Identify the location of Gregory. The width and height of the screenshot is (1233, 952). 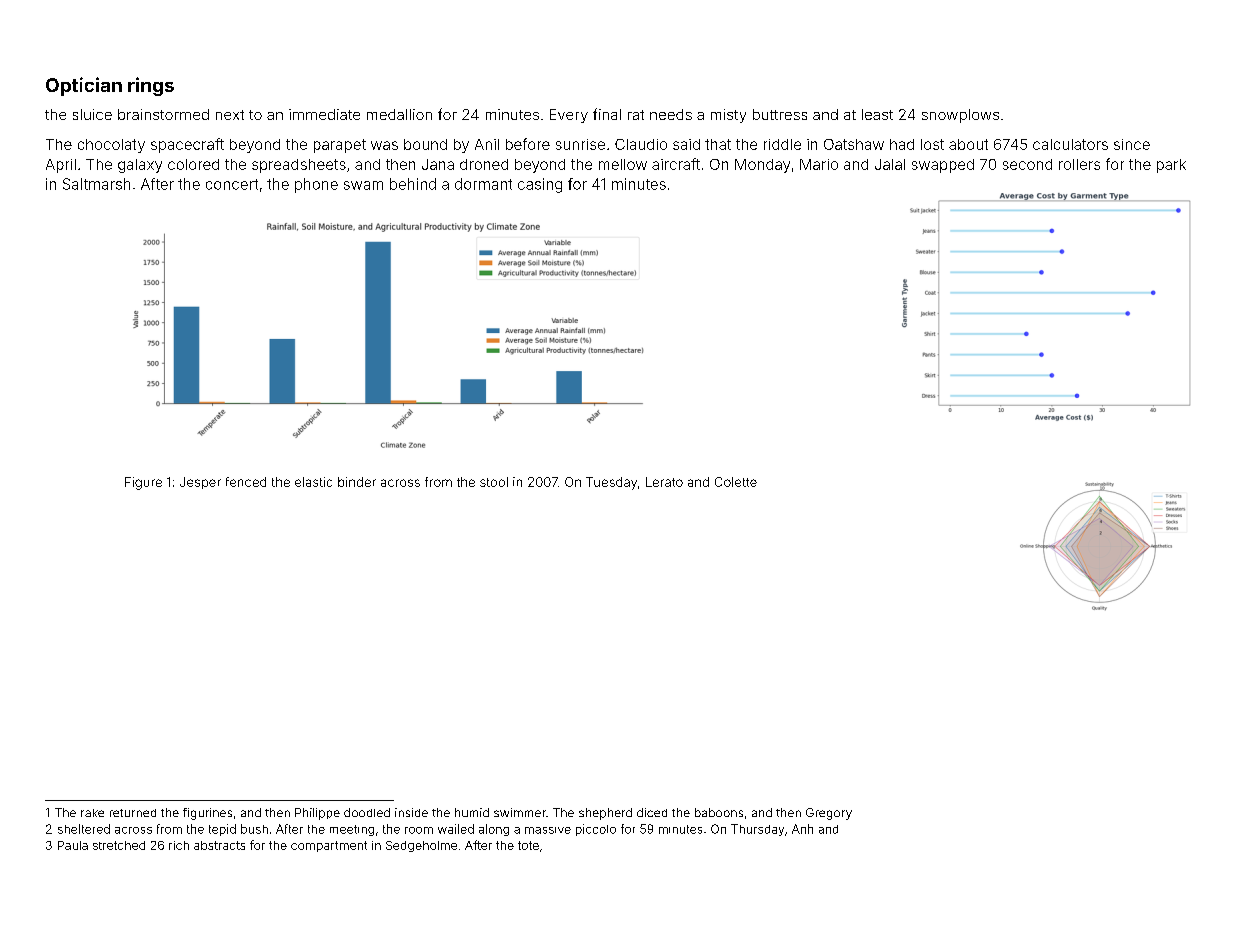
(829, 814).
